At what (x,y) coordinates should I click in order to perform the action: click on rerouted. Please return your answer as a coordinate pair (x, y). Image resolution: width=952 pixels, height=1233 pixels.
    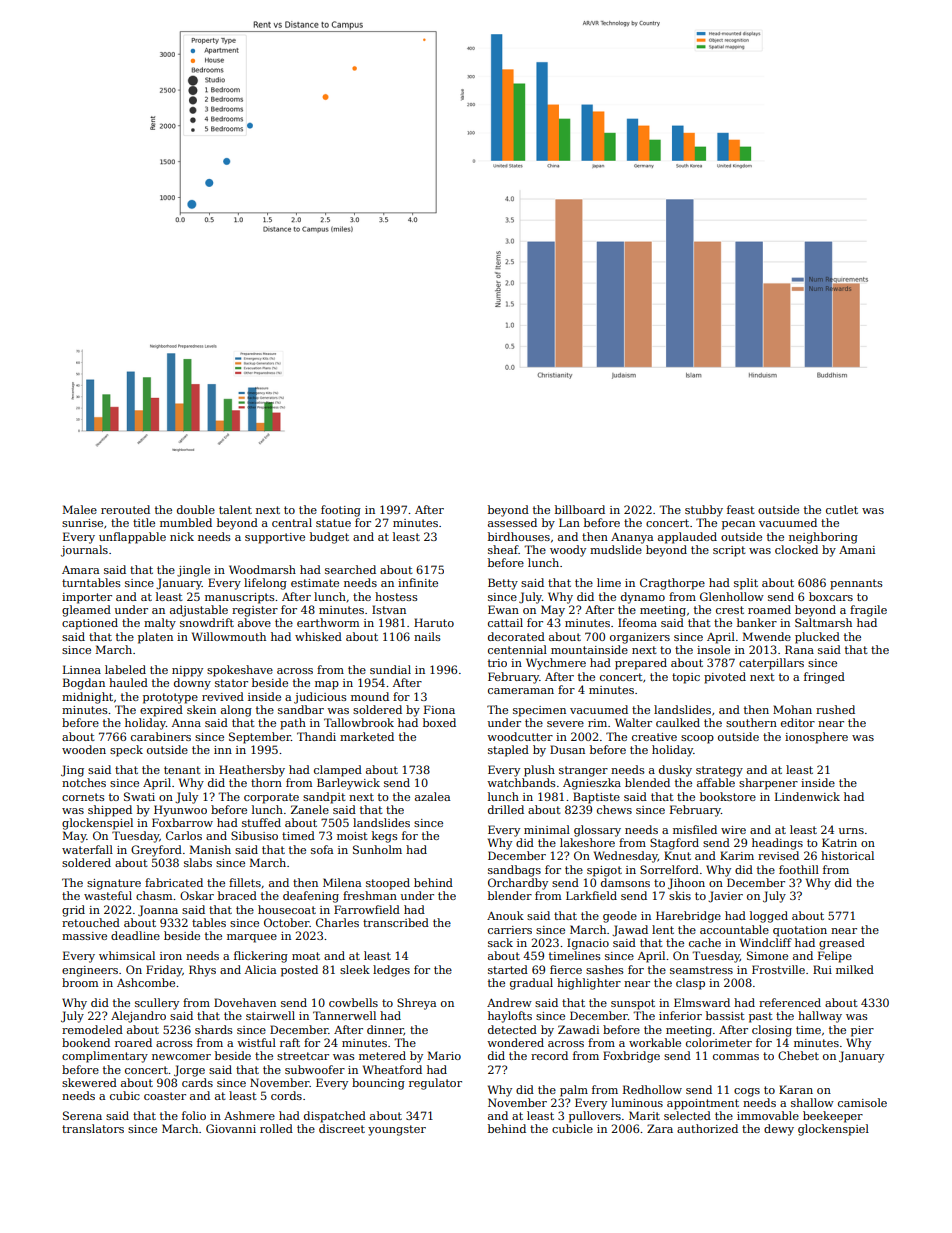
    Looking at the image, I should click on (125, 509).
